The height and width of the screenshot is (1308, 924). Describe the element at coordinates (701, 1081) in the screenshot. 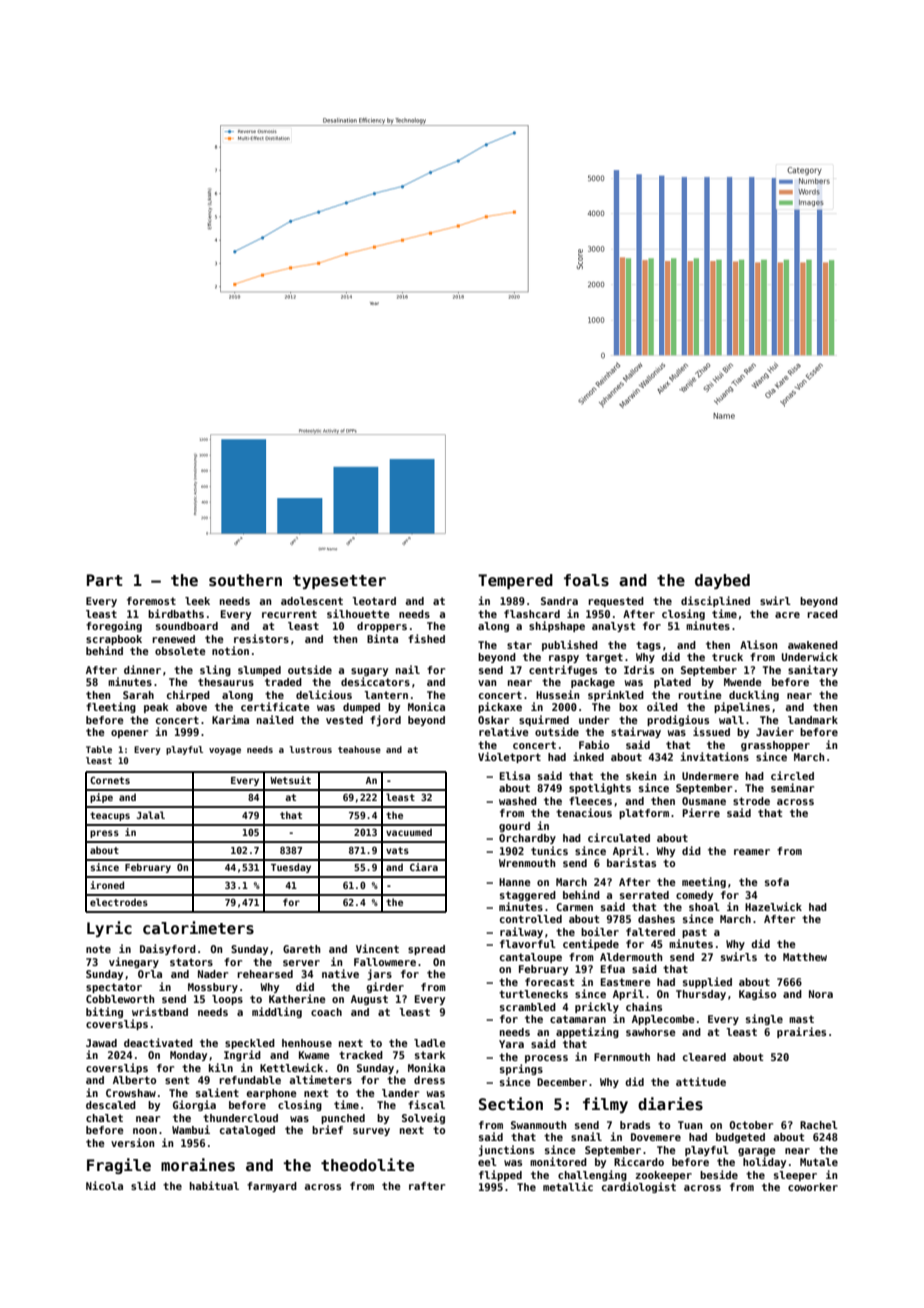

I see `attitude` at that location.
